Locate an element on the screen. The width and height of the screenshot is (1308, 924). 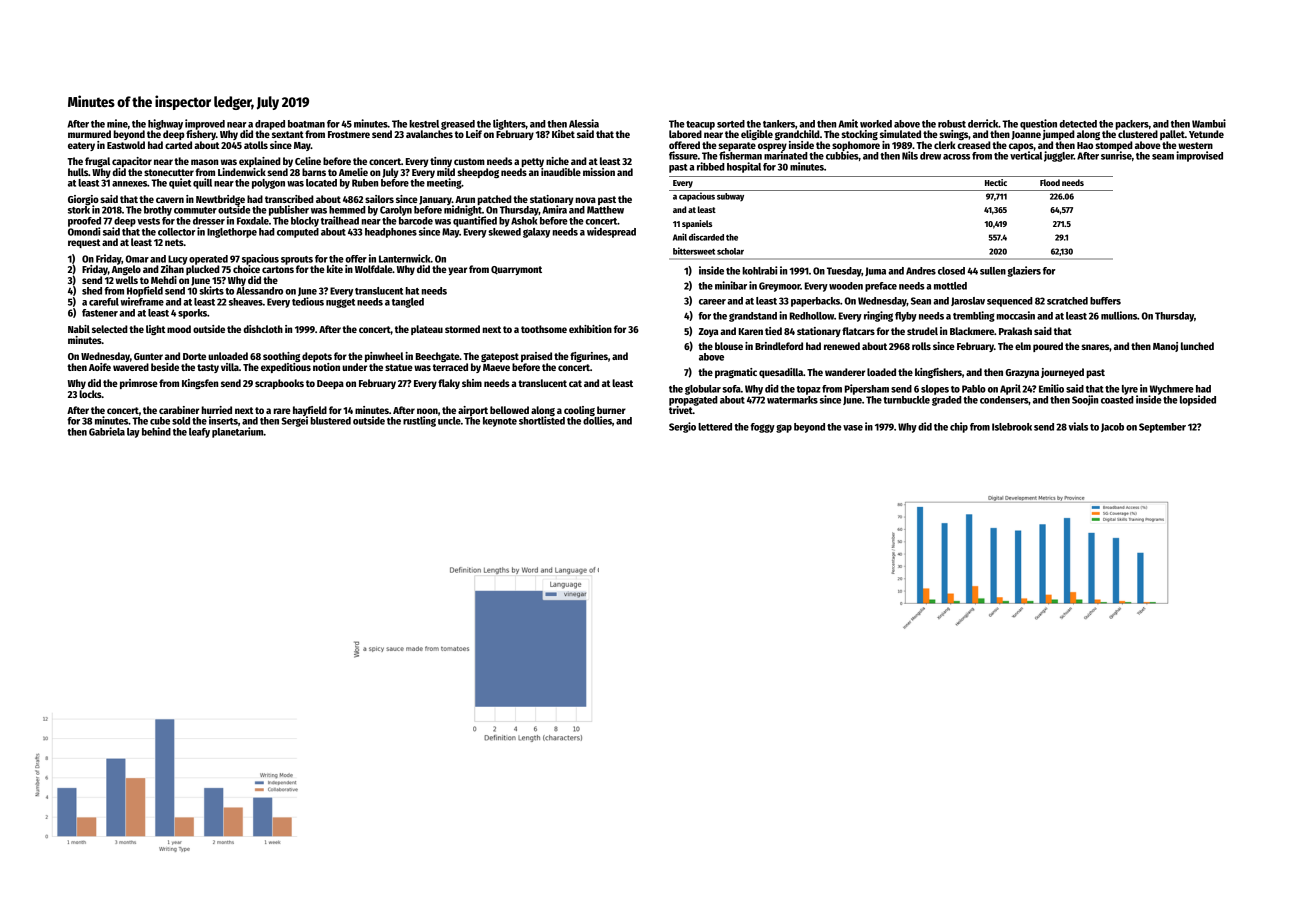
mottled is located at coordinates (950, 286).
